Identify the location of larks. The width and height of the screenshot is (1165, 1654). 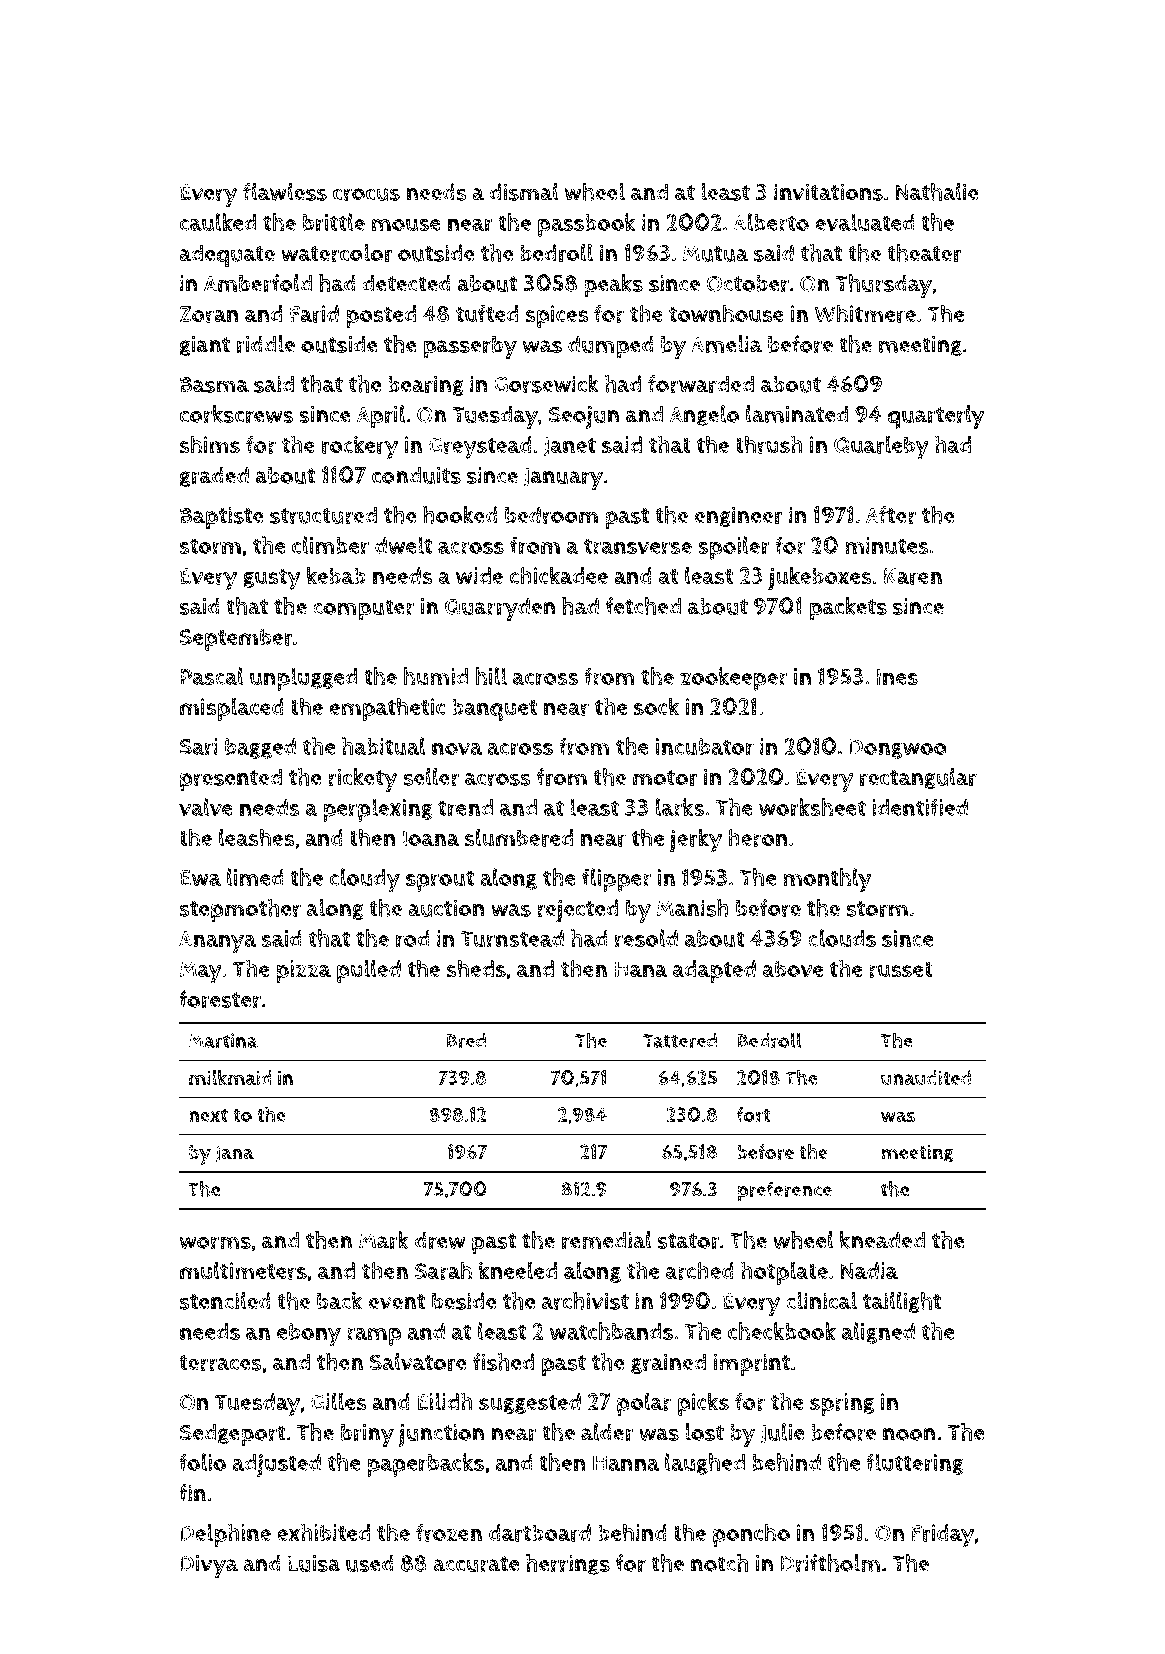
(680, 807).
